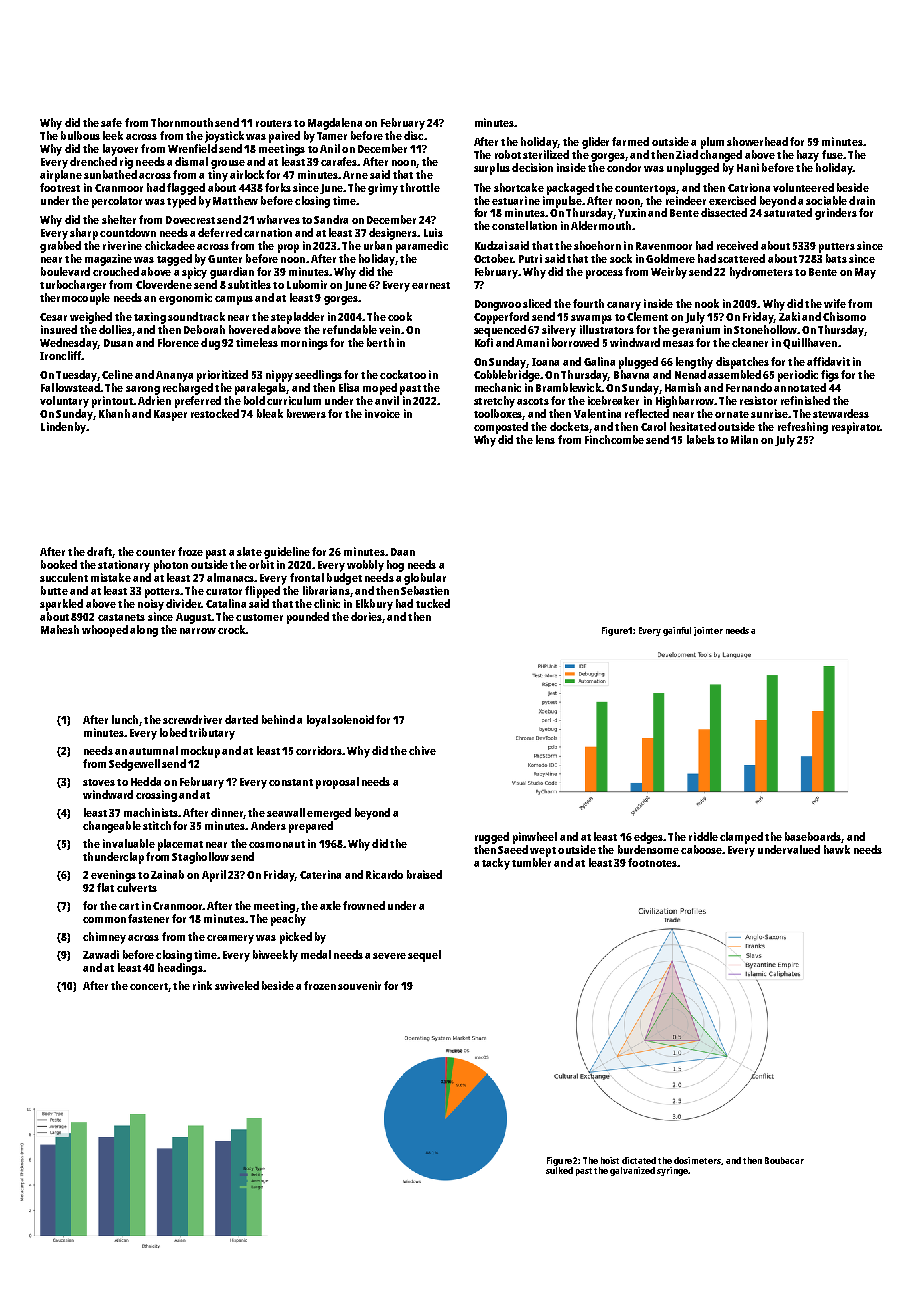  I want to click on syringe, so click(672, 1171).
